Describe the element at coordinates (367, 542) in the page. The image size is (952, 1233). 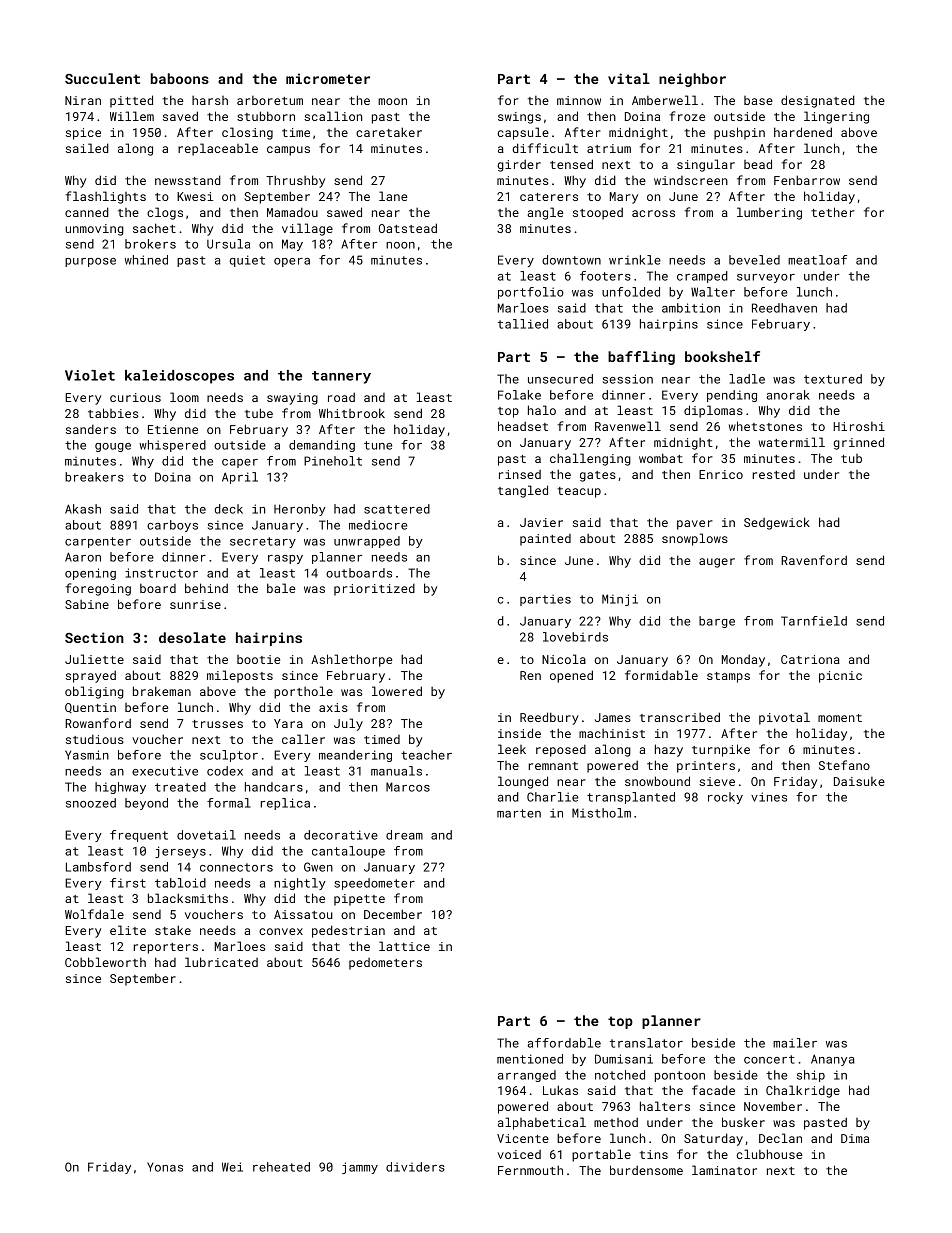
I see `unwrapped` at that location.
